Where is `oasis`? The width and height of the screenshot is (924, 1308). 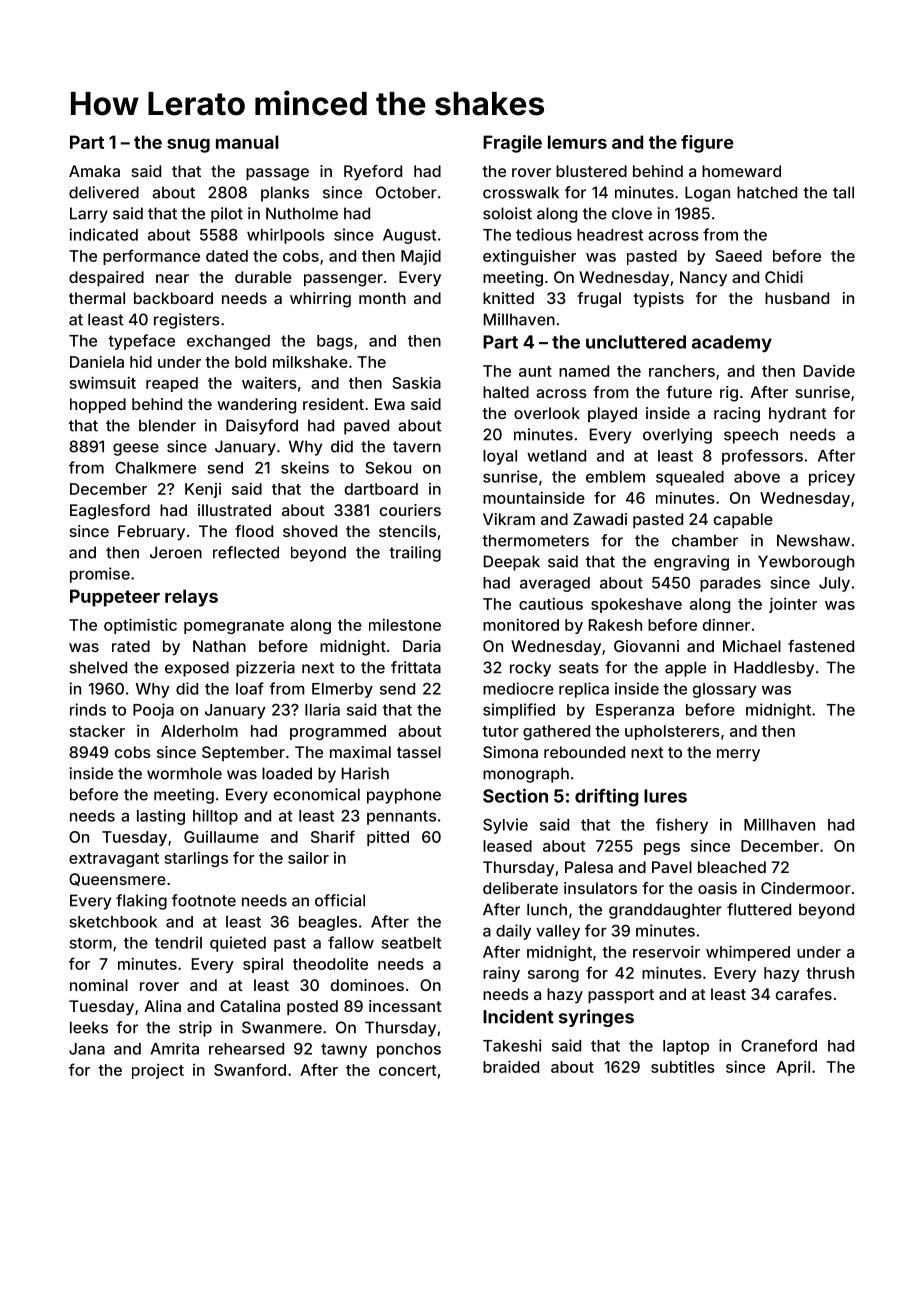
oasis is located at coordinates (717, 888).
